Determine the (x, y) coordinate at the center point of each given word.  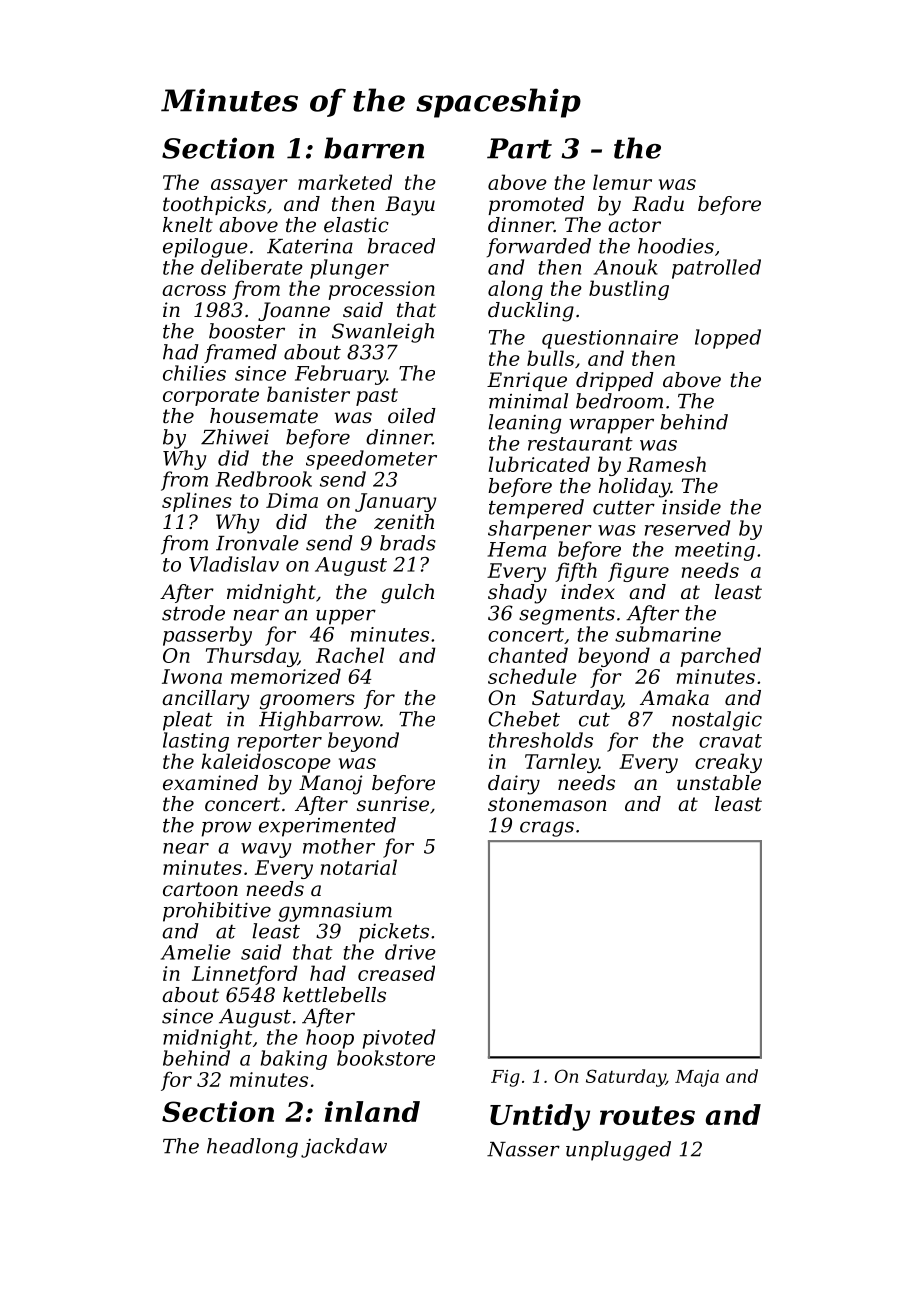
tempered (536, 509)
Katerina (310, 246)
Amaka (674, 698)
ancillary (206, 700)
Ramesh (666, 464)
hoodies (676, 246)
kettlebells (334, 995)
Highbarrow (319, 721)
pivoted (399, 1039)
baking (294, 1060)
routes (647, 1115)
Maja (697, 1078)
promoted (536, 205)
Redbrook (264, 479)
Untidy (540, 1117)
